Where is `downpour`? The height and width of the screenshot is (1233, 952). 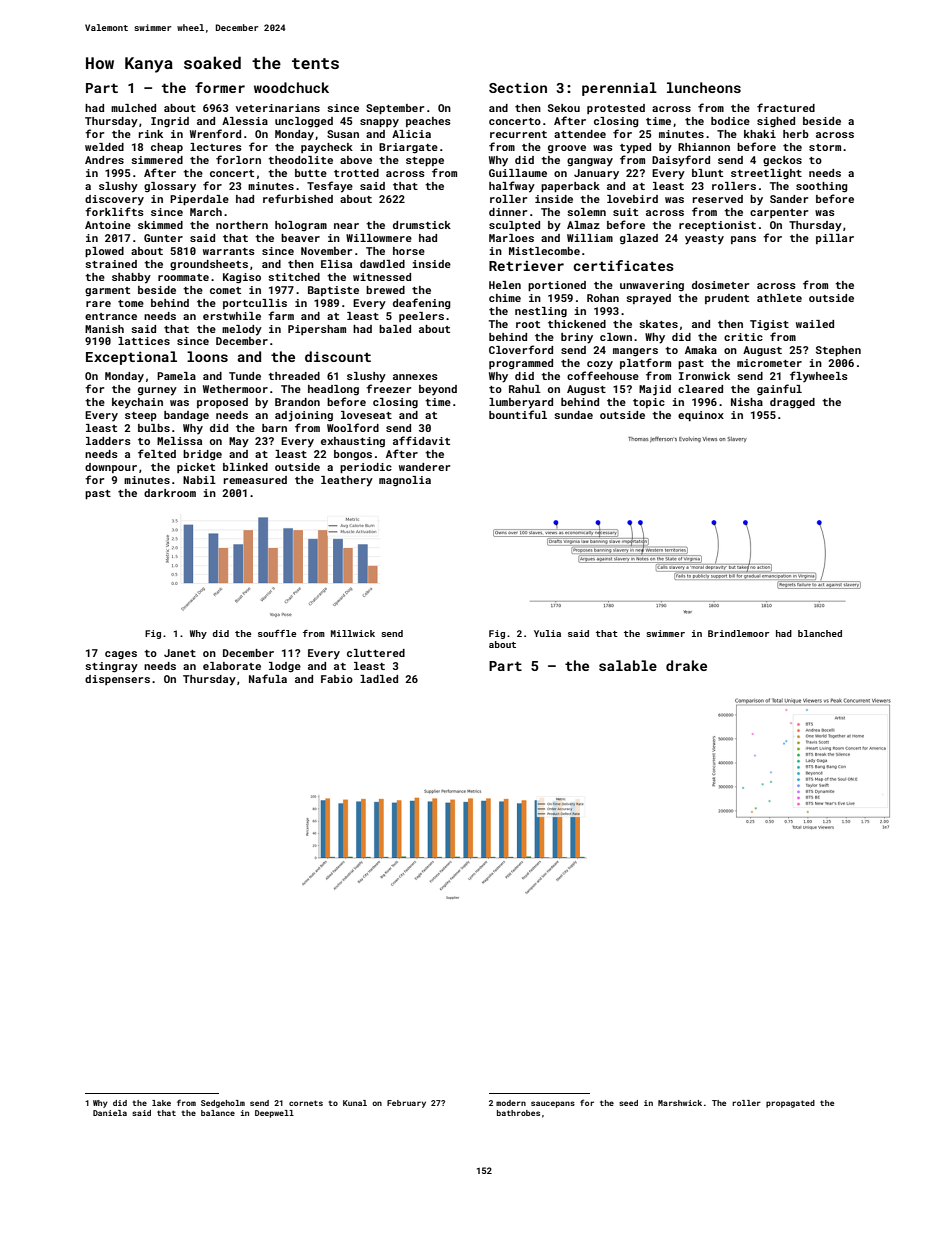 downpour is located at coordinates (111, 468).
